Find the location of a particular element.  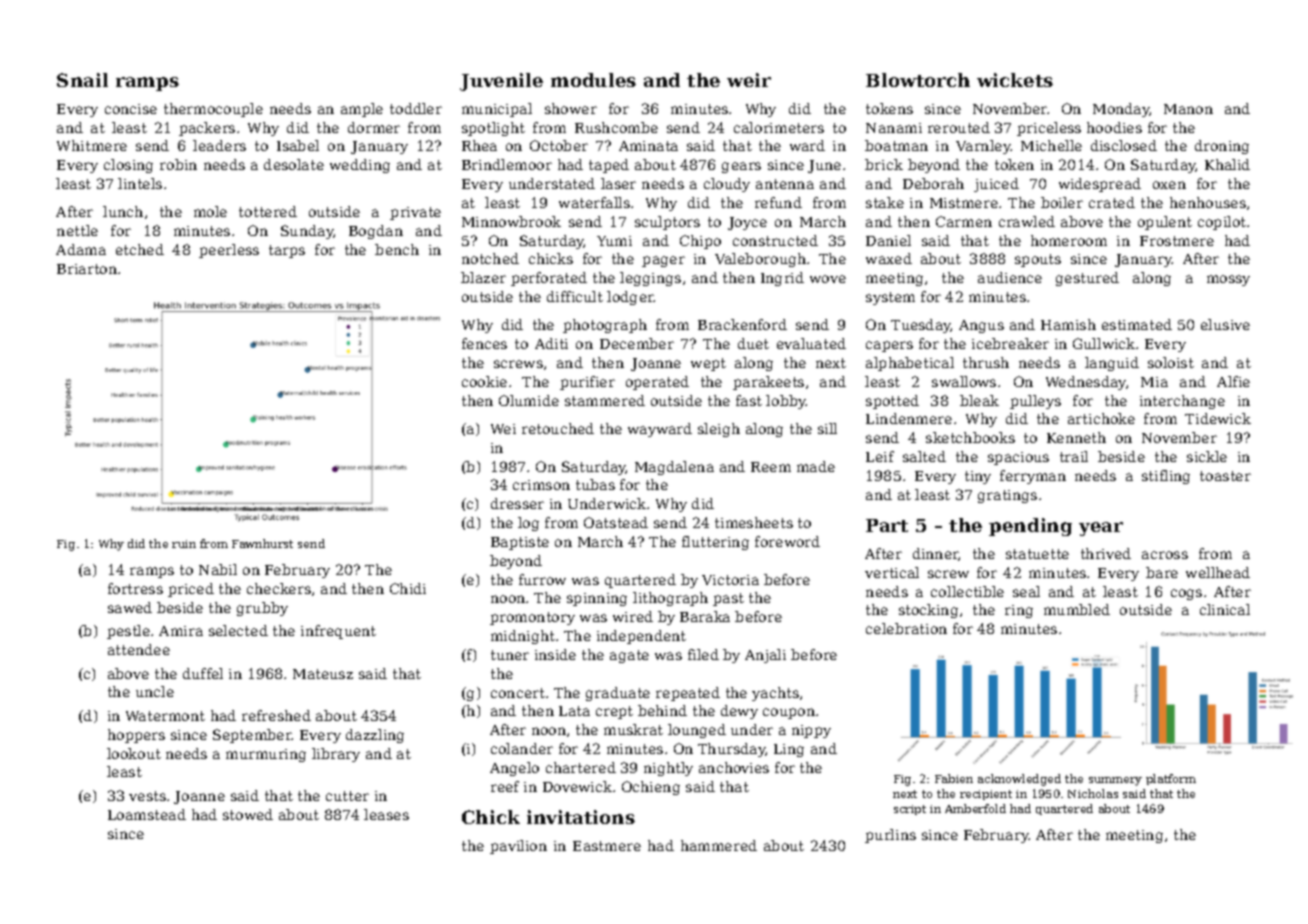

Blowtorch is located at coordinates (918, 80).
